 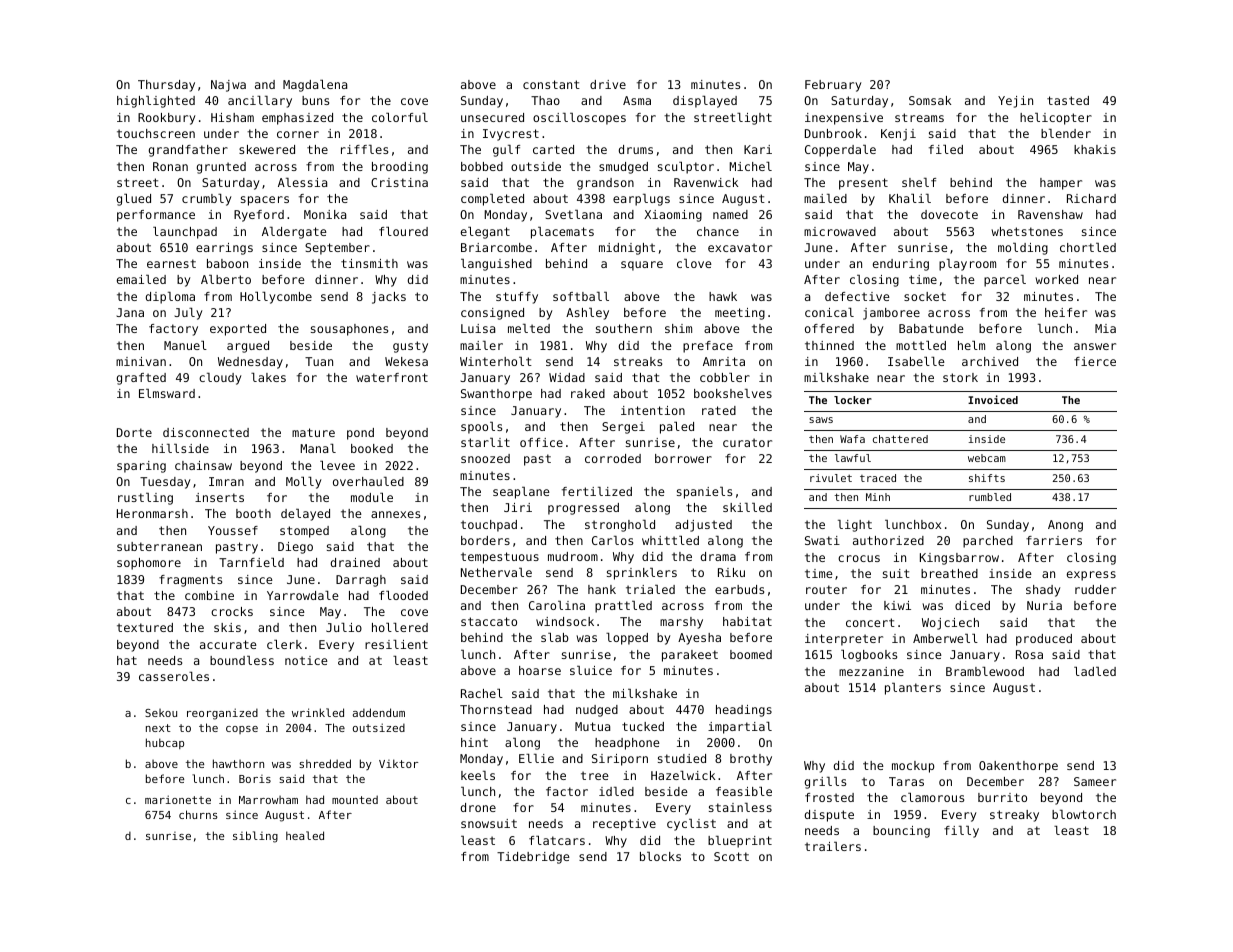 I want to click on chortled, so click(x=1088, y=247).
